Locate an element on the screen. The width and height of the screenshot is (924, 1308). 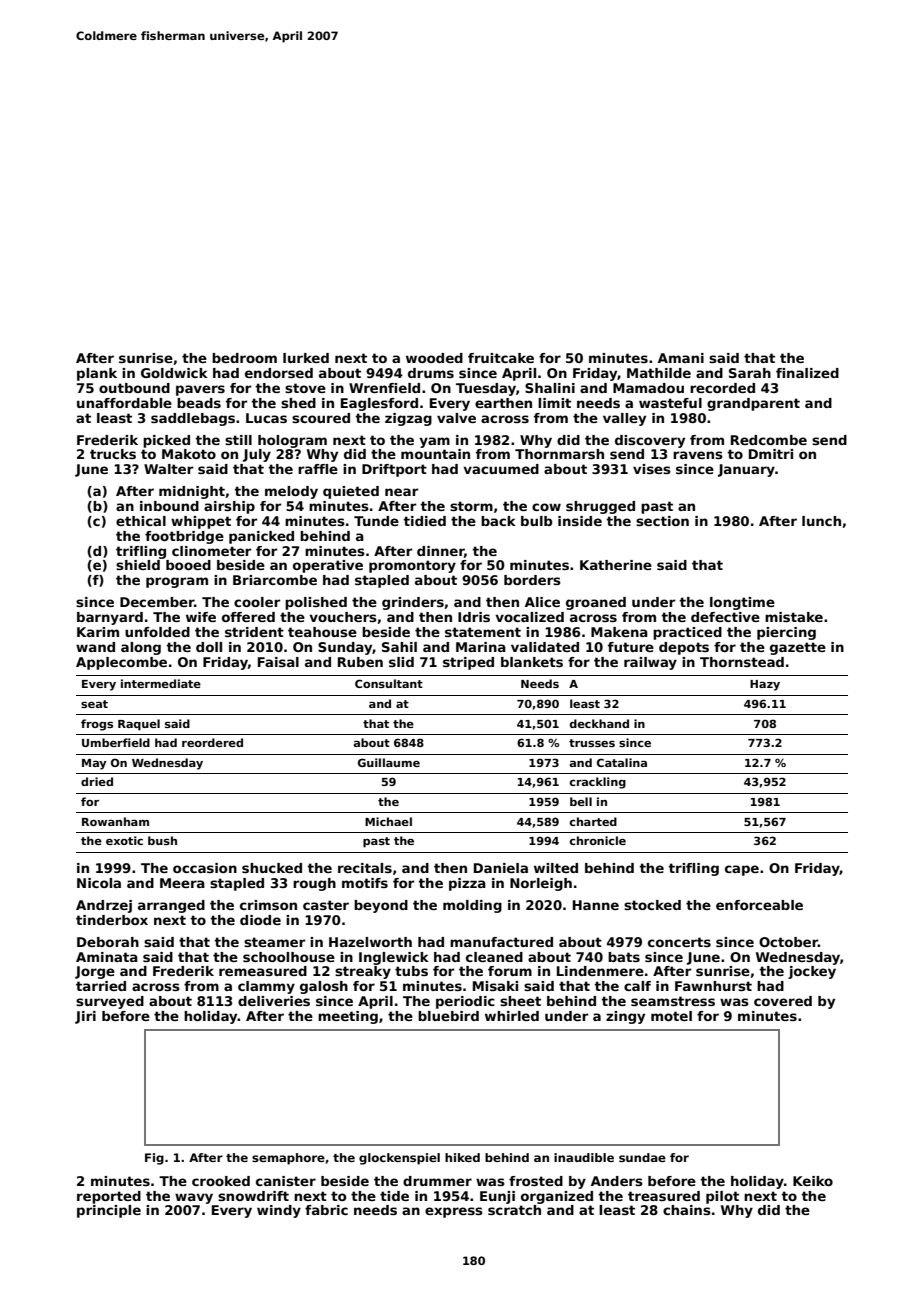
trucks is located at coordinates (113, 454).
